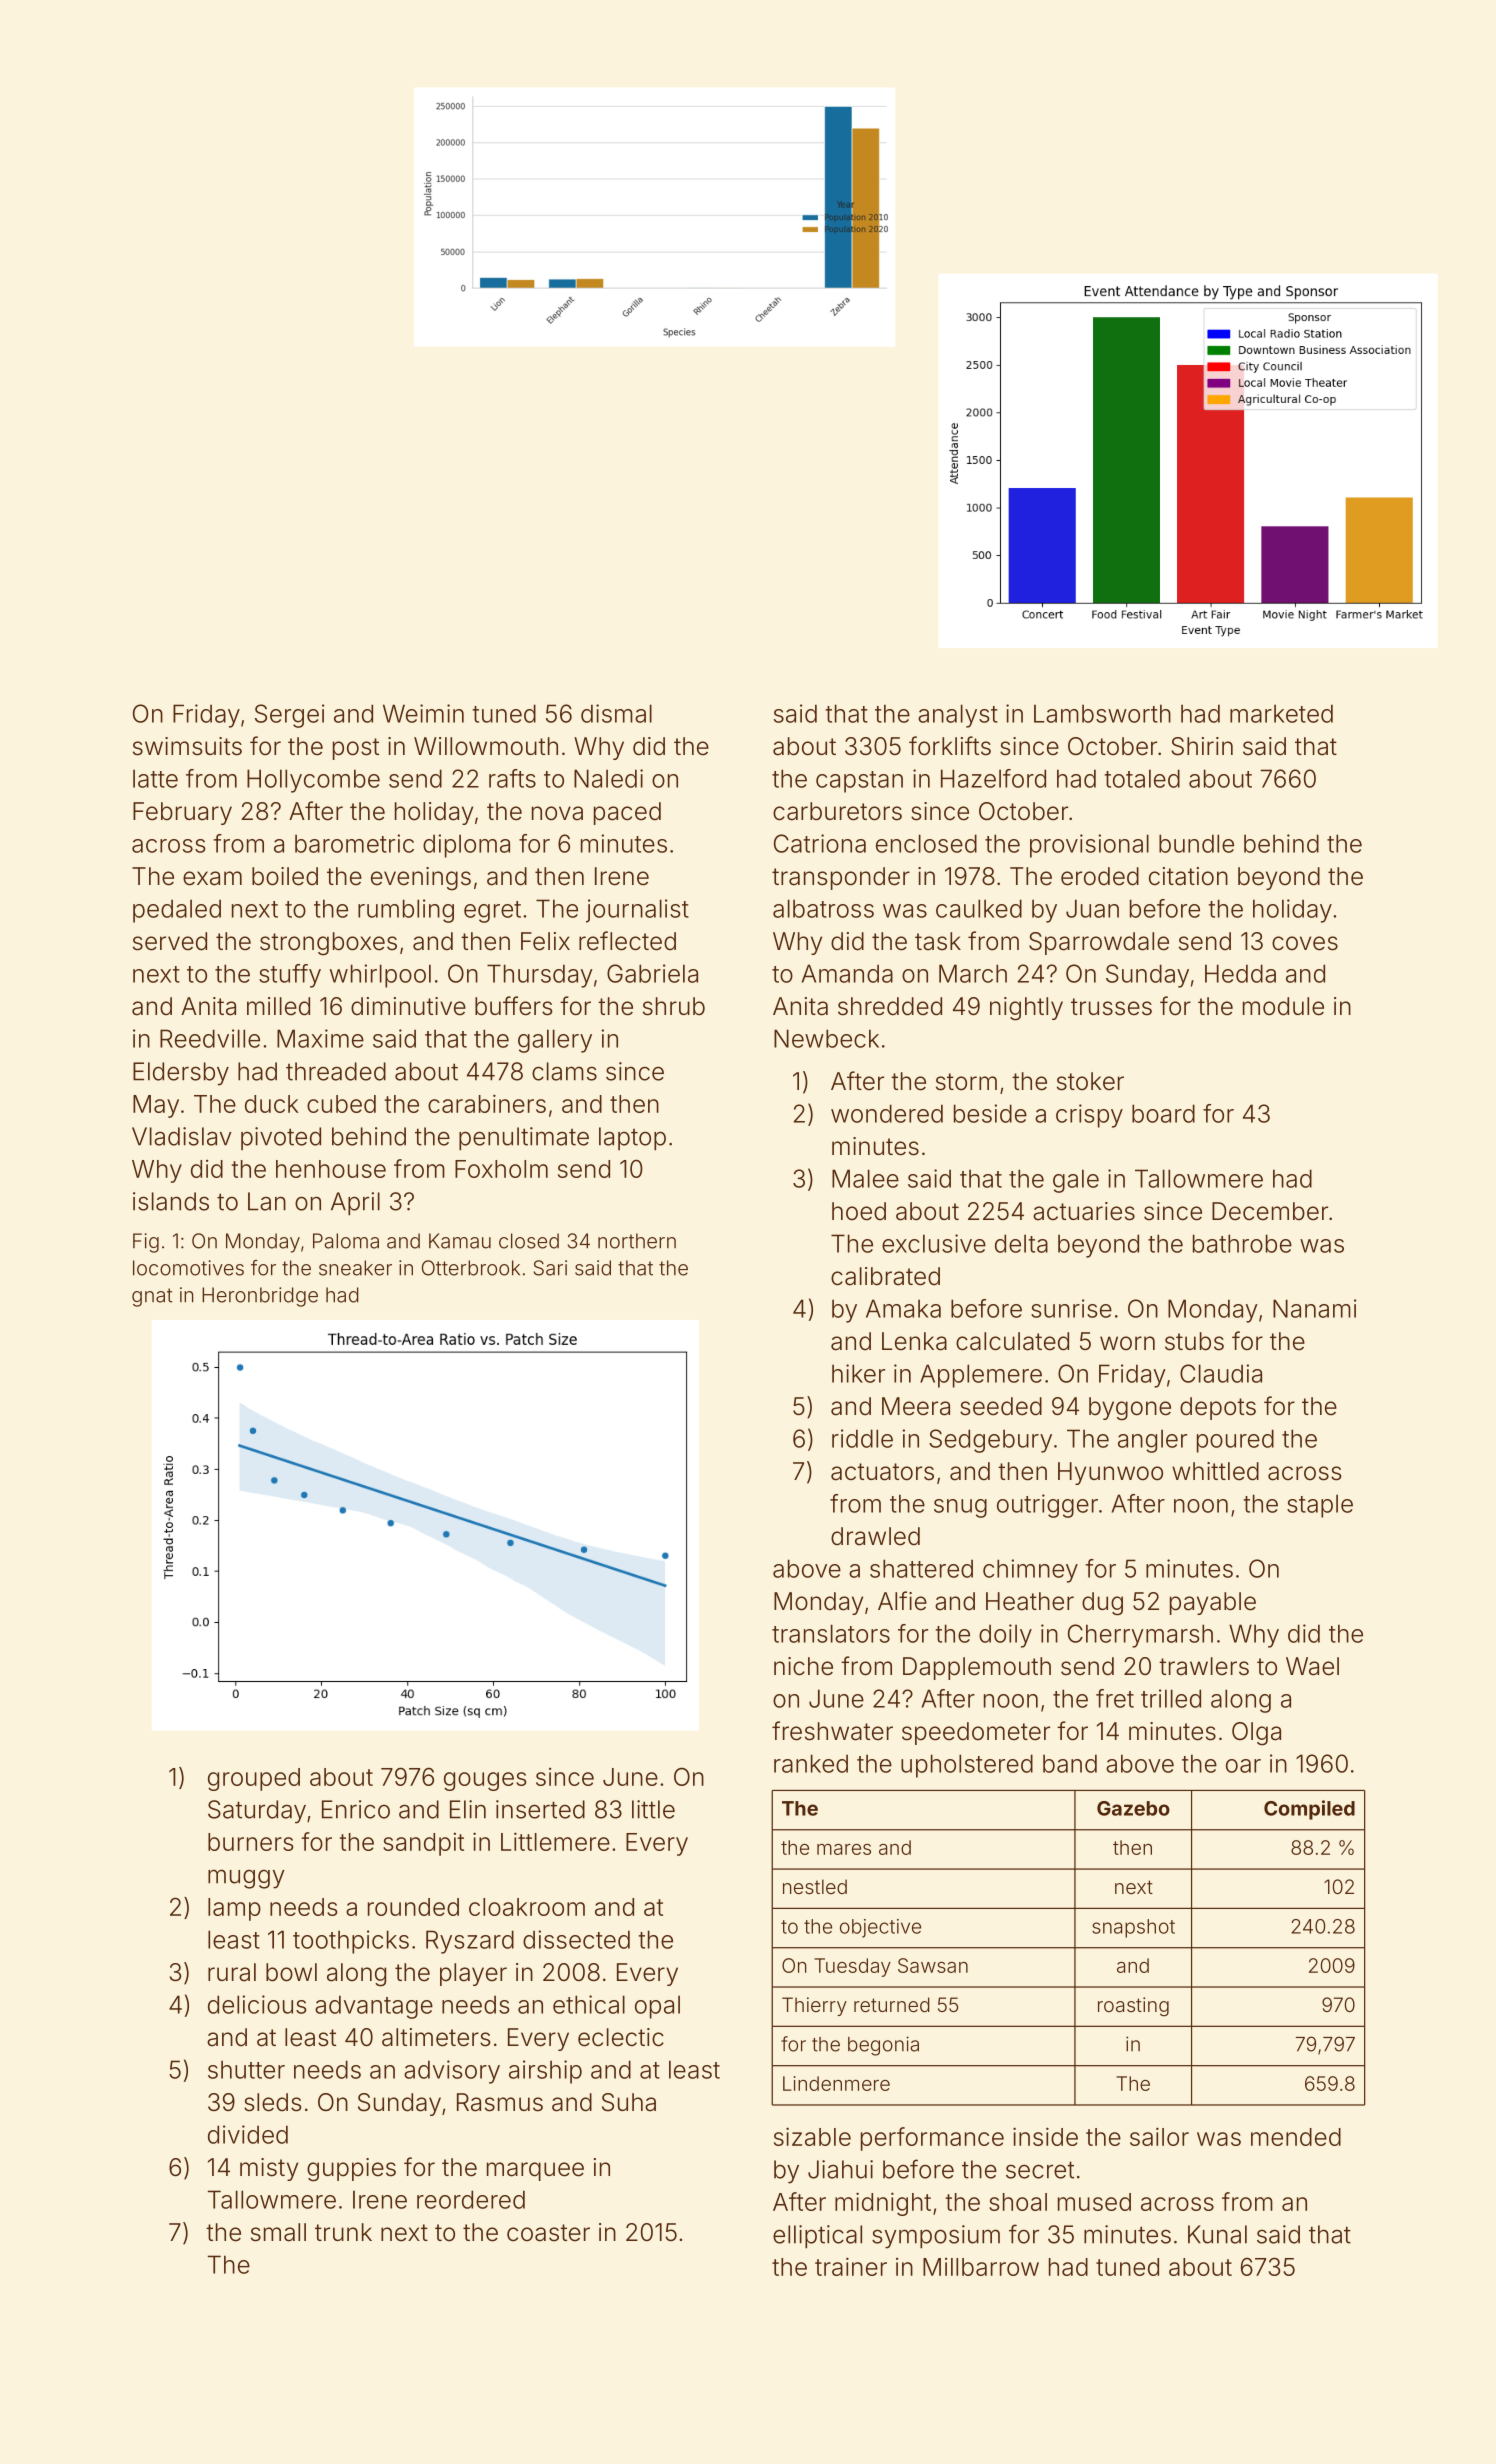 The image size is (1496, 2464). I want to click on rafts, so click(512, 778).
